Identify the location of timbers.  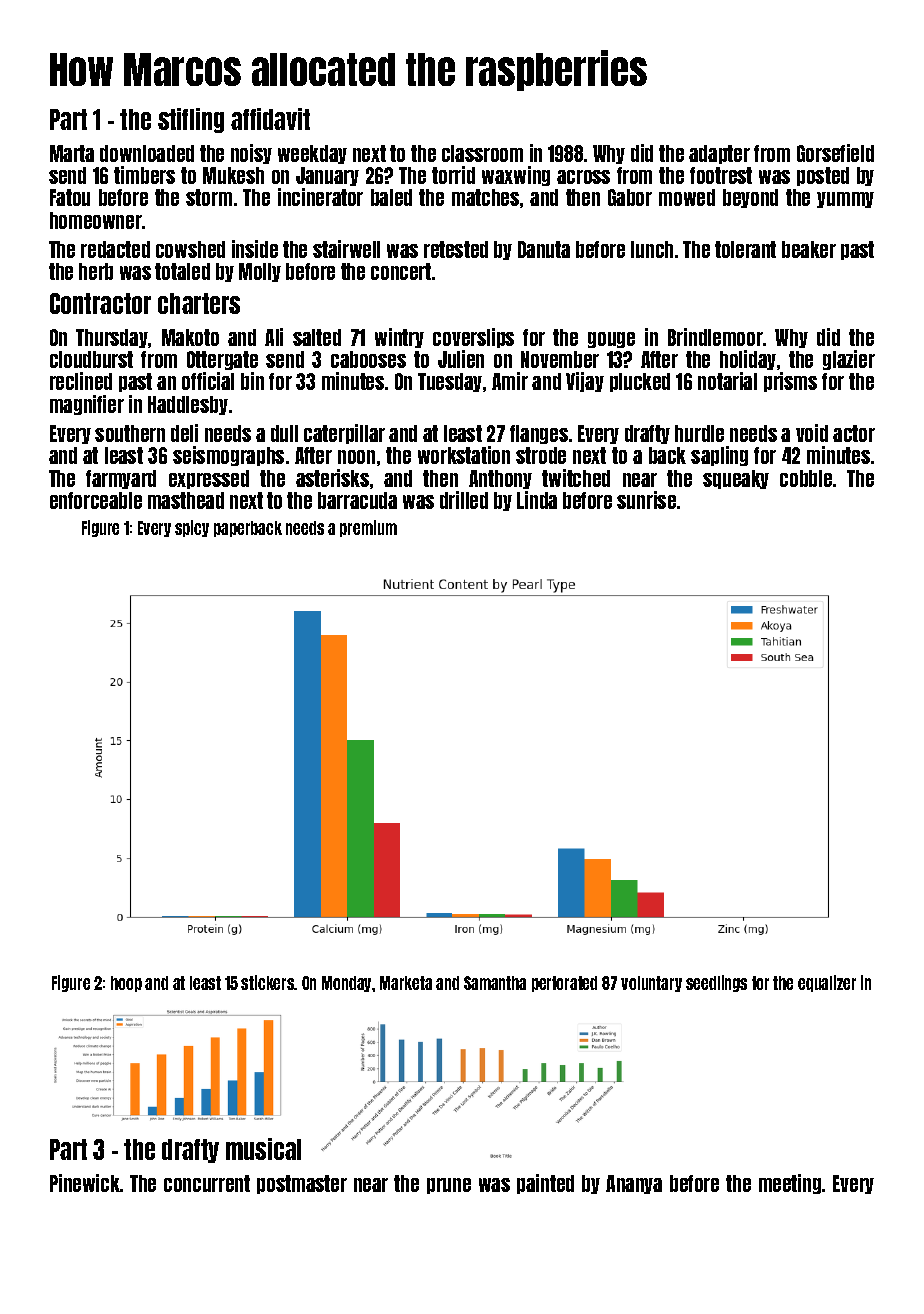
(144, 175).
